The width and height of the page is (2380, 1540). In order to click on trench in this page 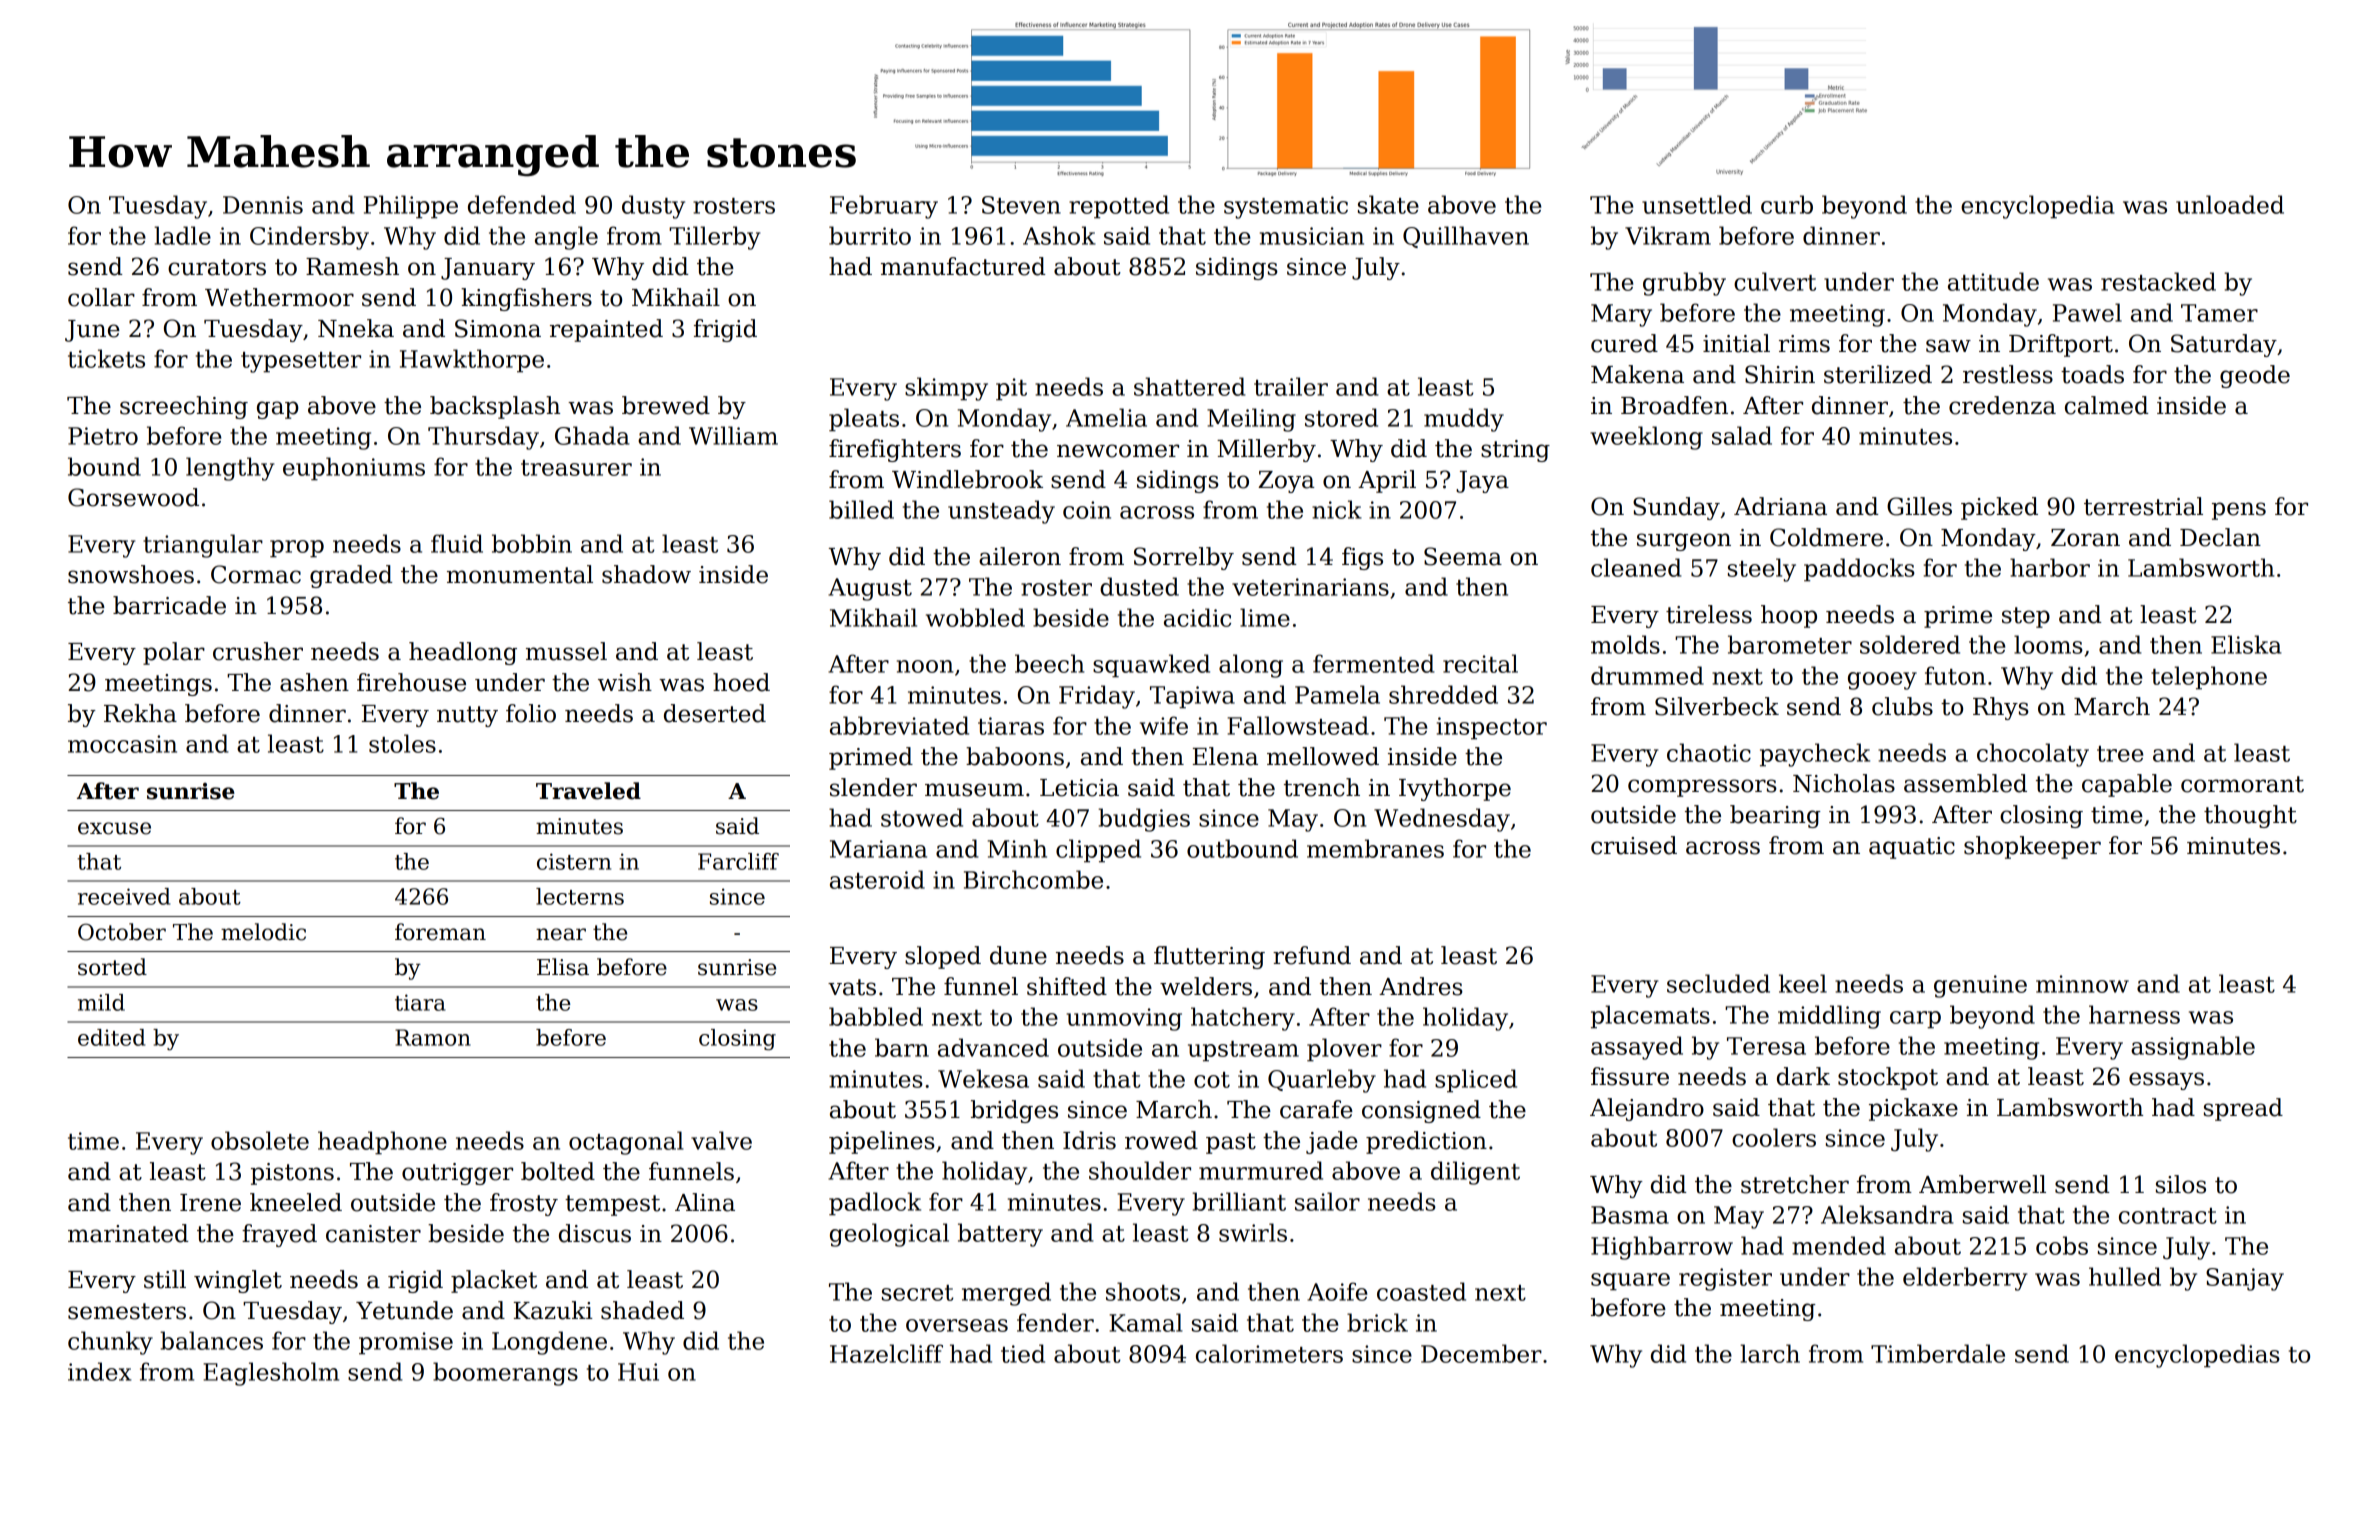, I will do `click(1322, 787)`.
